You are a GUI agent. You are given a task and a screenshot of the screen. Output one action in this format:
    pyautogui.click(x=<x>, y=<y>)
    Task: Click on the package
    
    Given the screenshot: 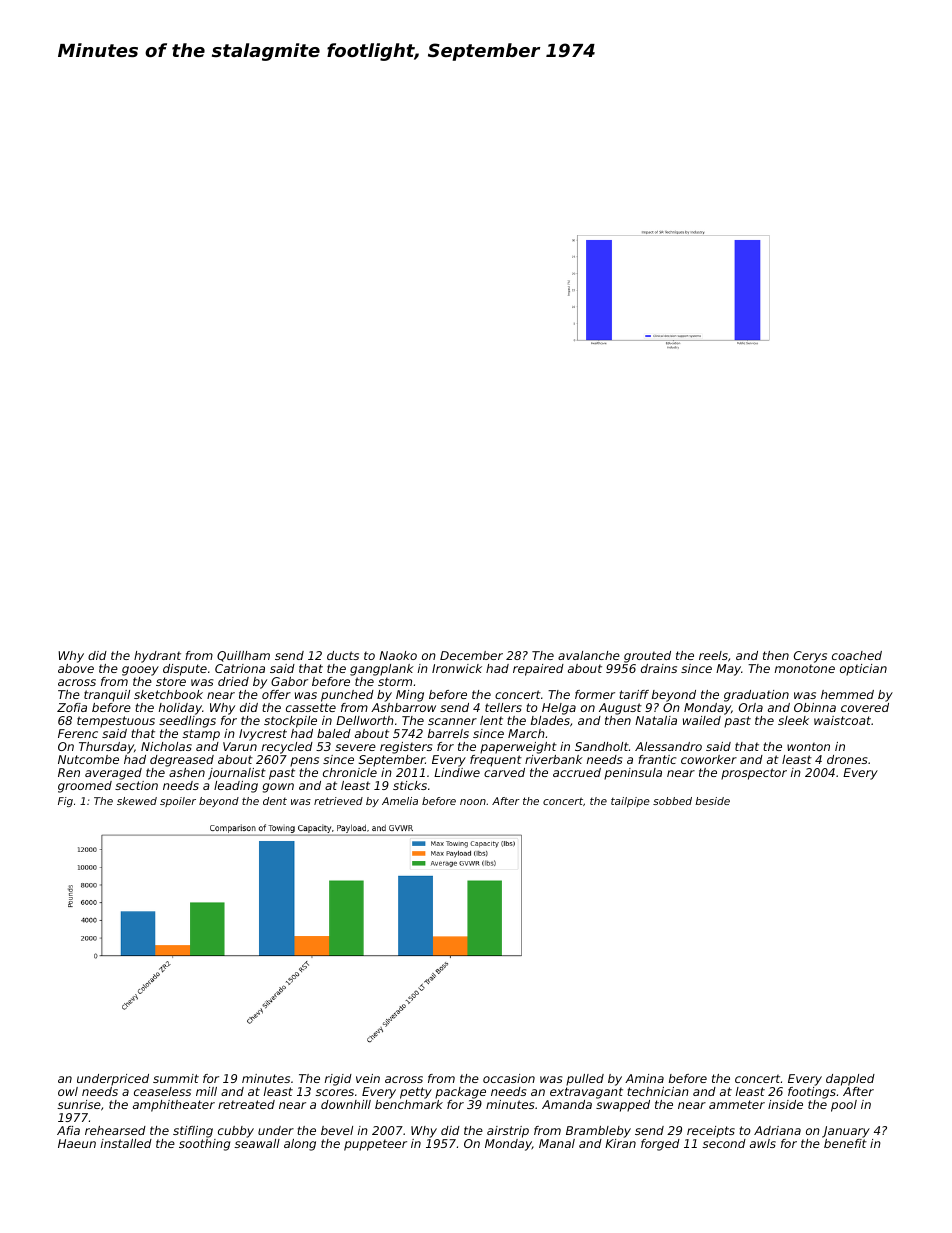 What is the action you would take?
    pyautogui.click(x=460, y=1093)
